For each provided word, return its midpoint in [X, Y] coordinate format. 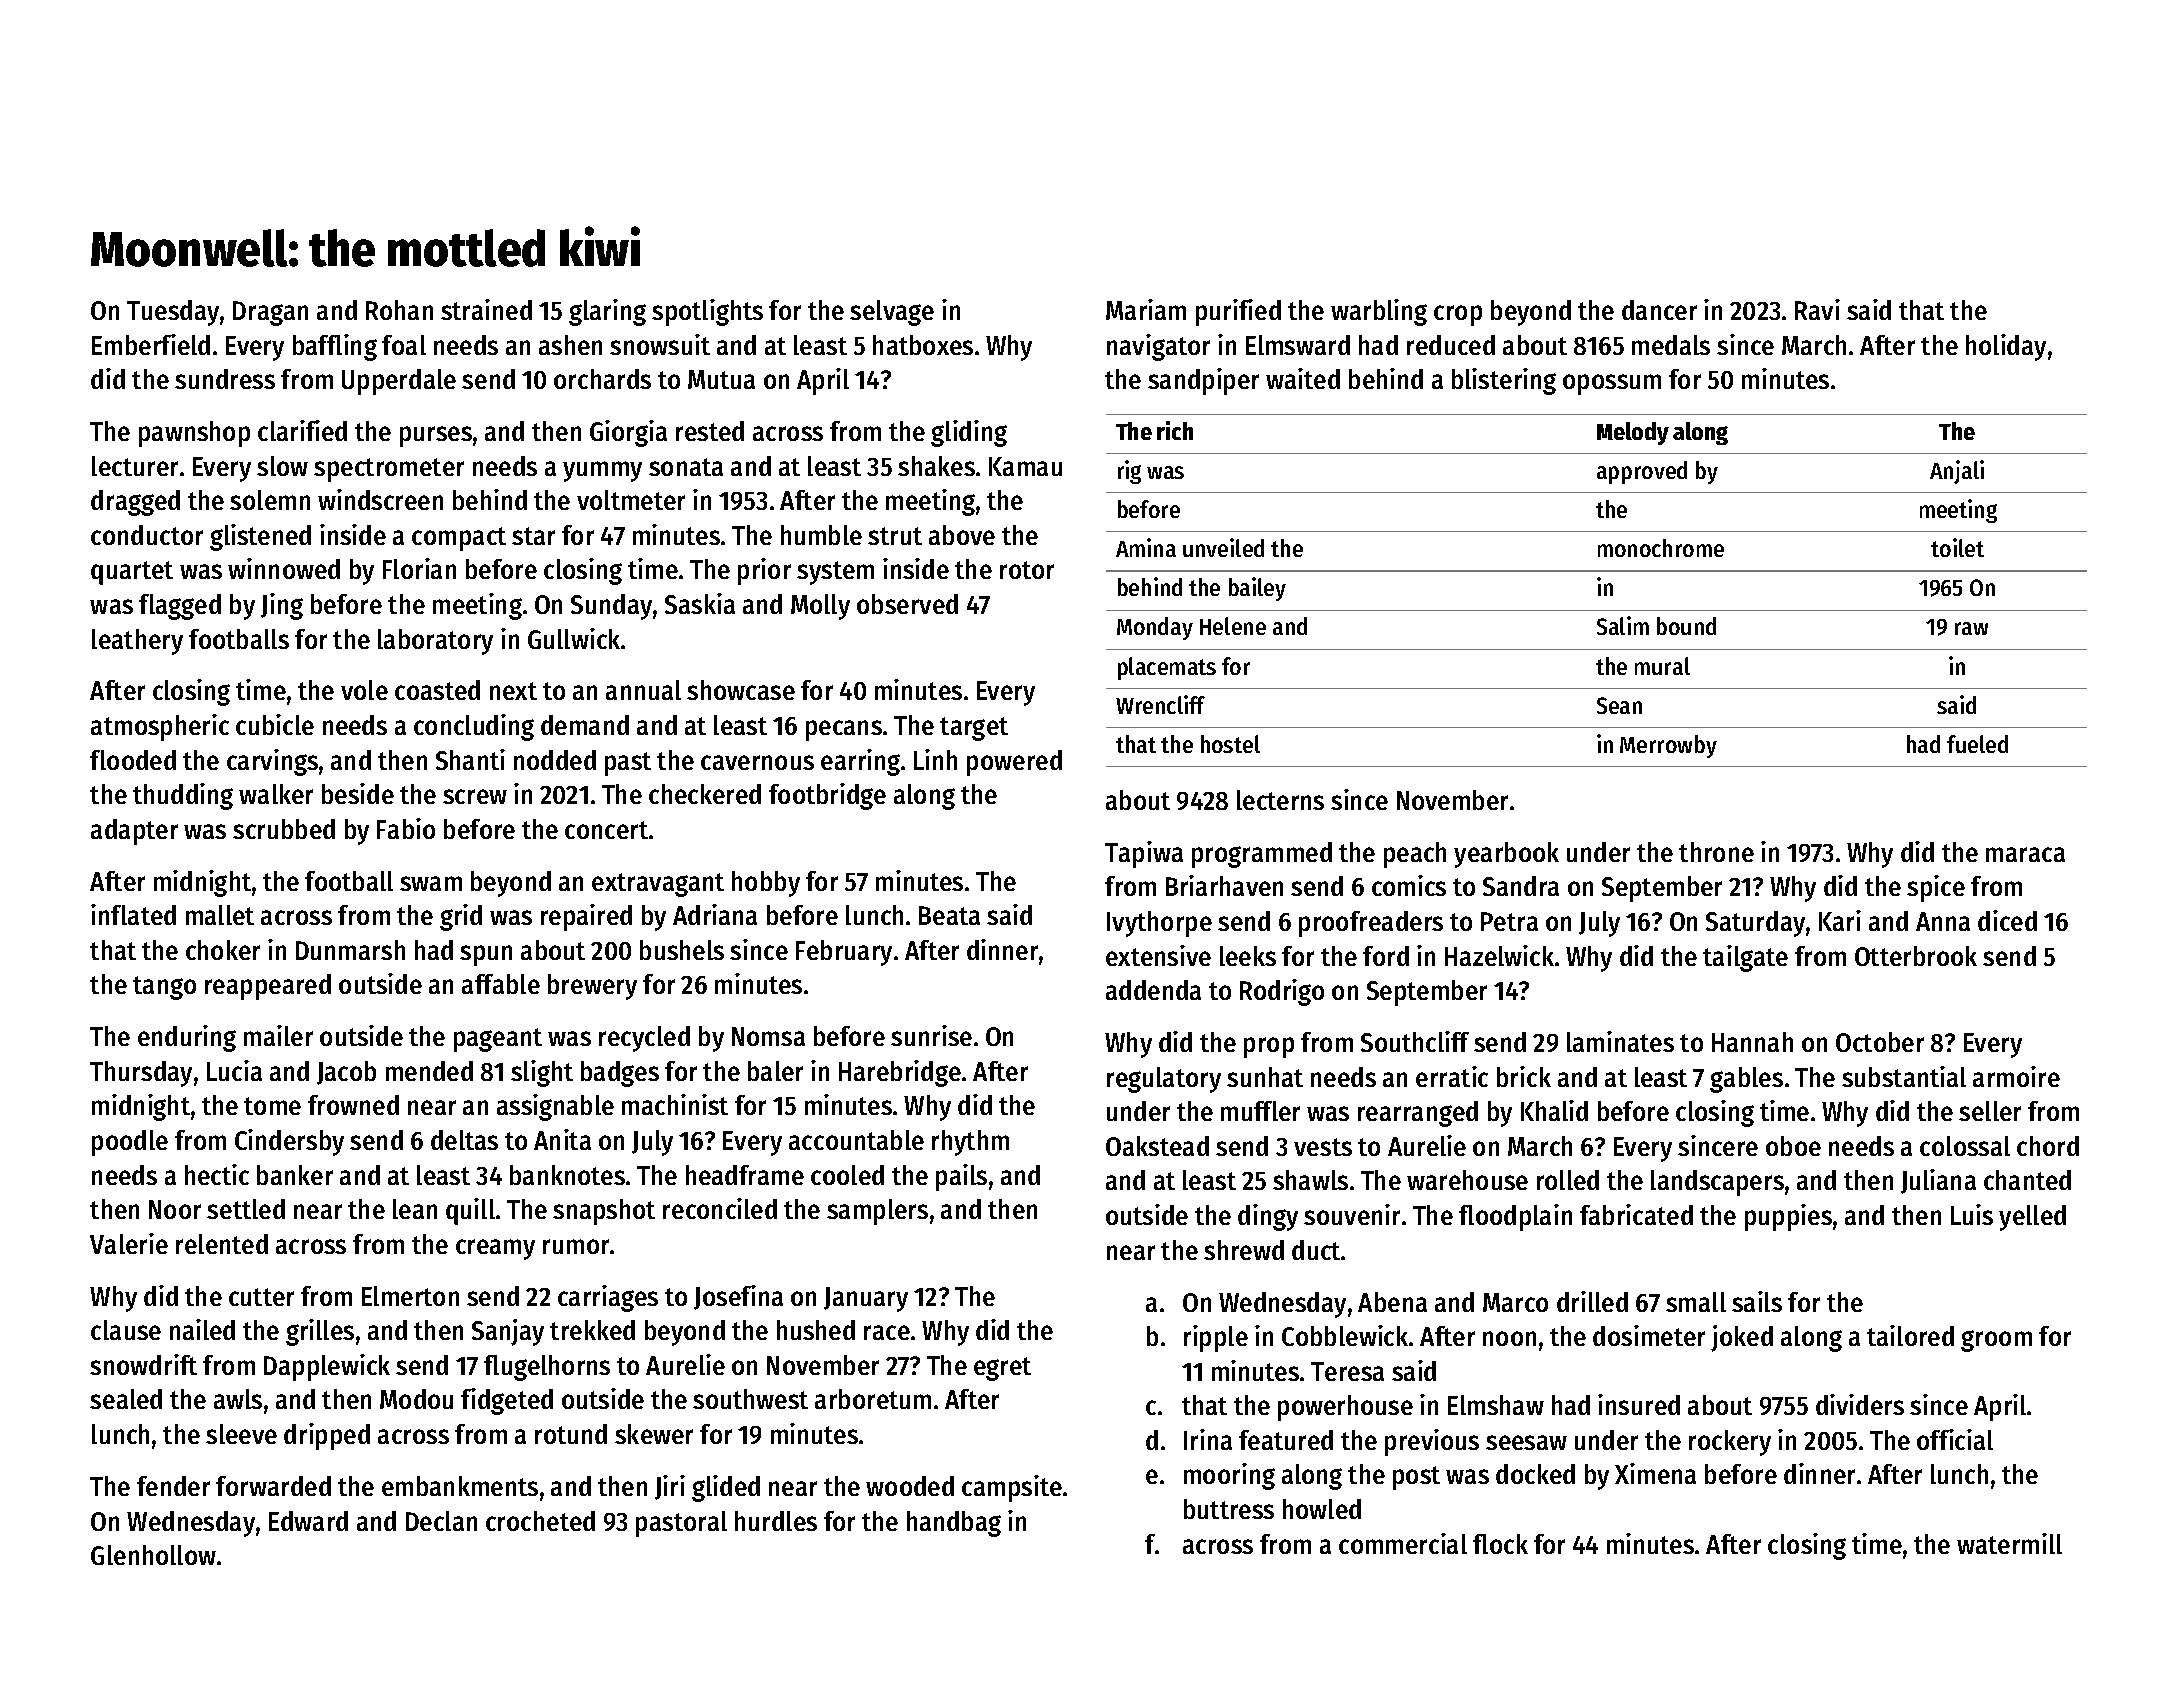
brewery [592, 987]
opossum [1612, 384]
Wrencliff [1160, 704]
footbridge [827, 796]
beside [358, 793]
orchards [602, 379]
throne [1716, 852]
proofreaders [1371, 924]
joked [1742, 1338]
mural [1662, 666]
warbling [1379, 312]
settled [246, 1209]
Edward [308, 1521]
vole [364, 690]
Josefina [738, 1297]
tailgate [1745, 958]
